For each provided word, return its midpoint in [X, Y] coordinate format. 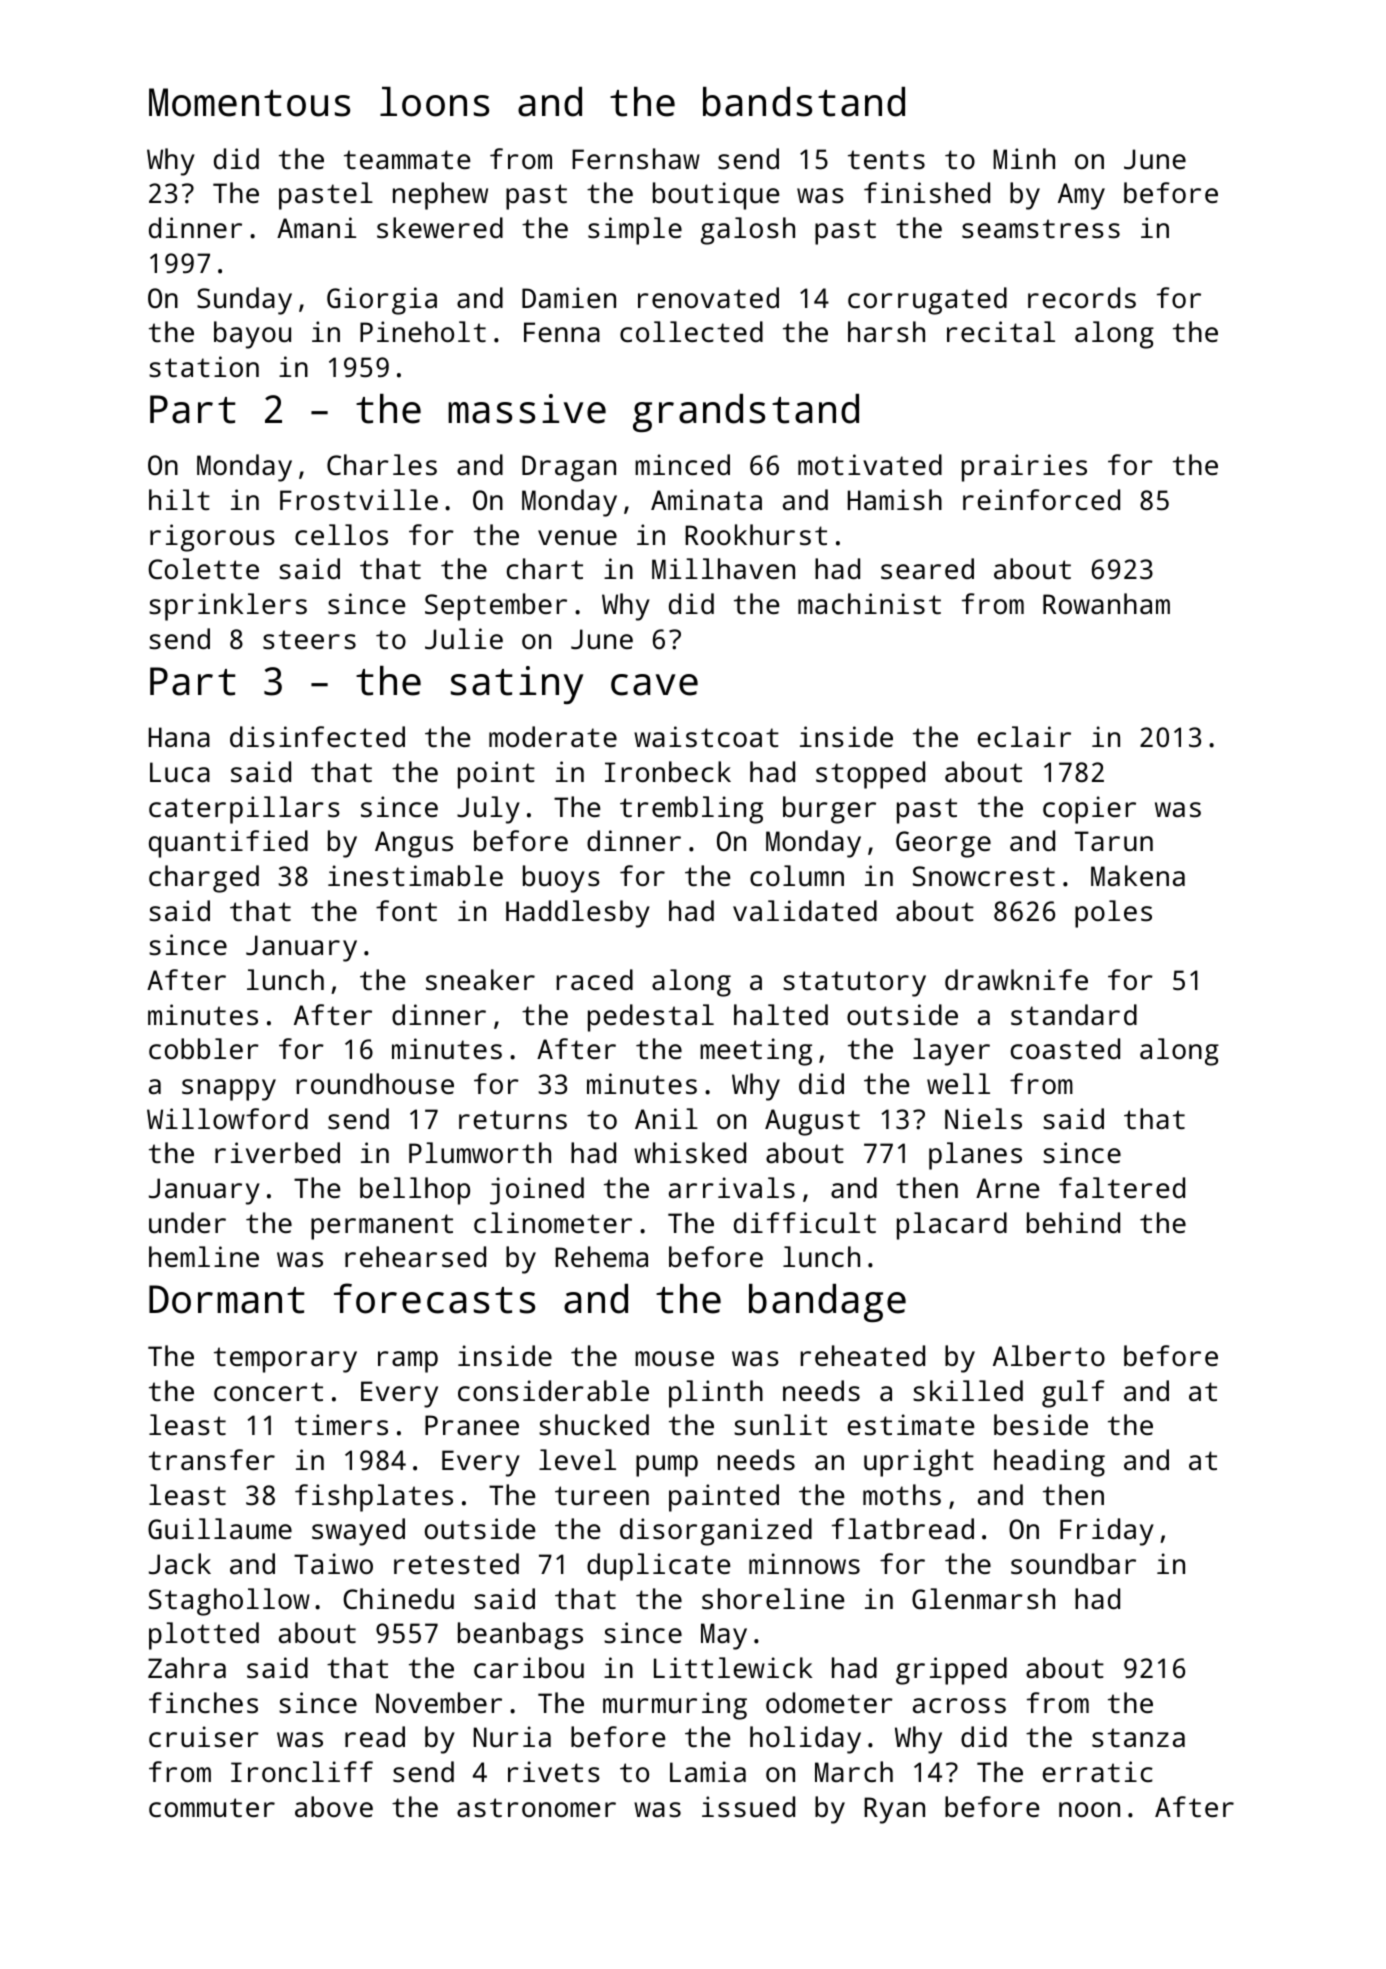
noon [1089, 1809]
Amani [316, 227]
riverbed [277, 1152]
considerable [553, 1390]
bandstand [804, 102]
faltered [1122, 1187]
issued [748, 1807]
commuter [212, 1808]
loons [434, 102]
